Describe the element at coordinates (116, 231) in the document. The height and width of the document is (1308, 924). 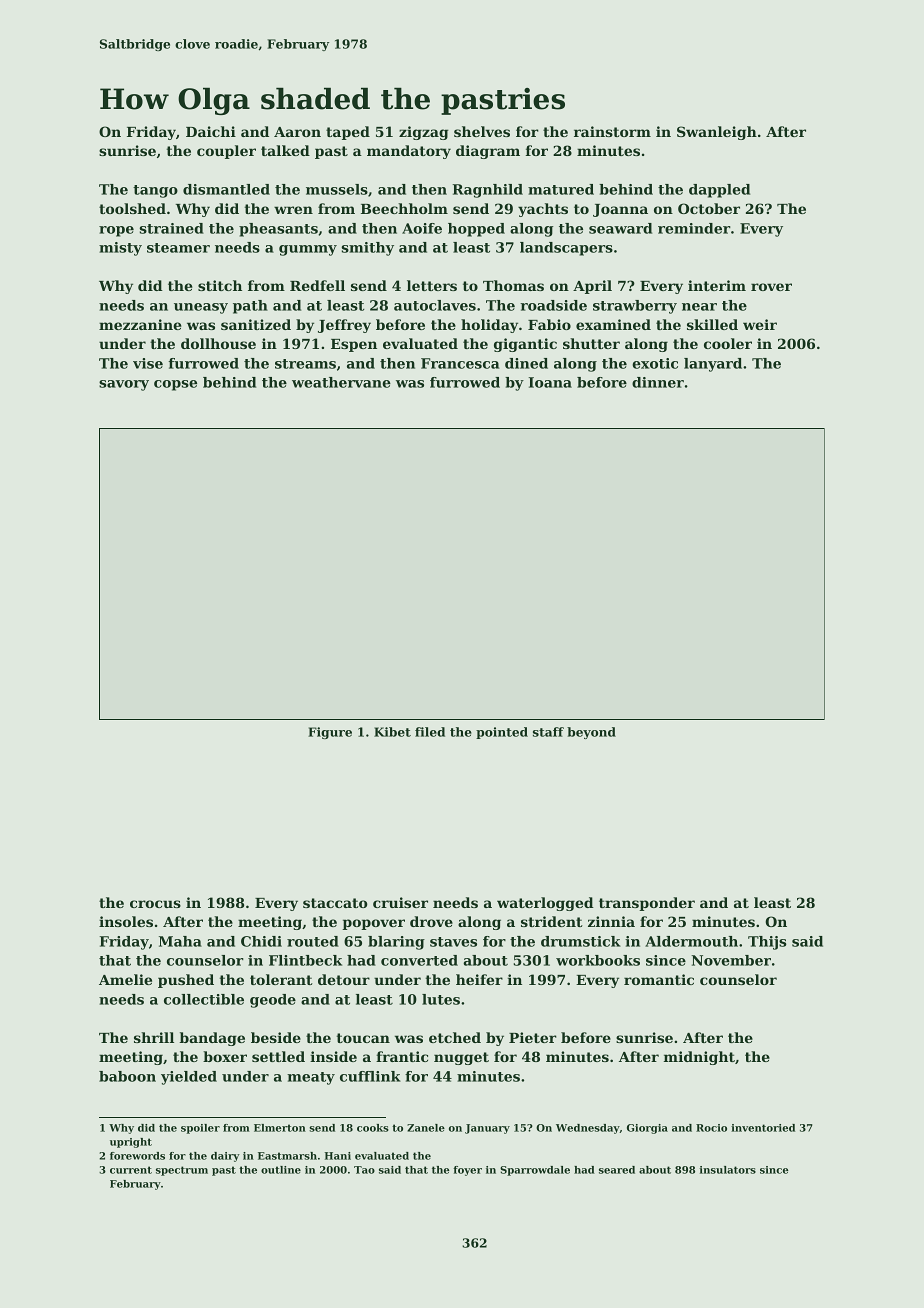
I see `rope` at that location.
